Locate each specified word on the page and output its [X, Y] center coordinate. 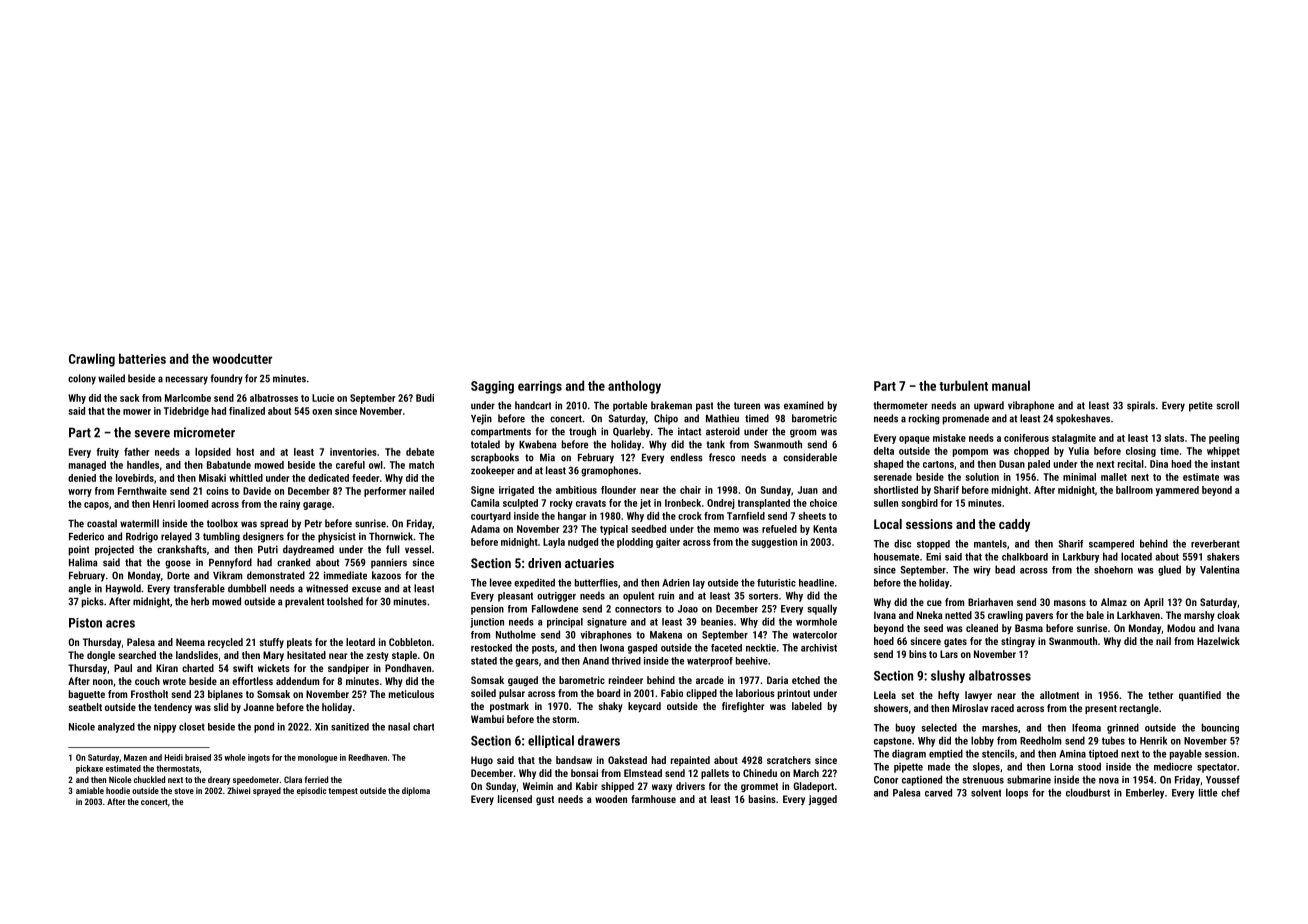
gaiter [668, 543]
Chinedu [760, 773]
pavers [1039, 617]
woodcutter [242, 358]
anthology [634, 387]
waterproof [710, 662]
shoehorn [1113, 570]
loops [1017, 793]
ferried [316, 779]
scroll [1227, 405]
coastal [102, 523]
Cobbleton [410, 642]
